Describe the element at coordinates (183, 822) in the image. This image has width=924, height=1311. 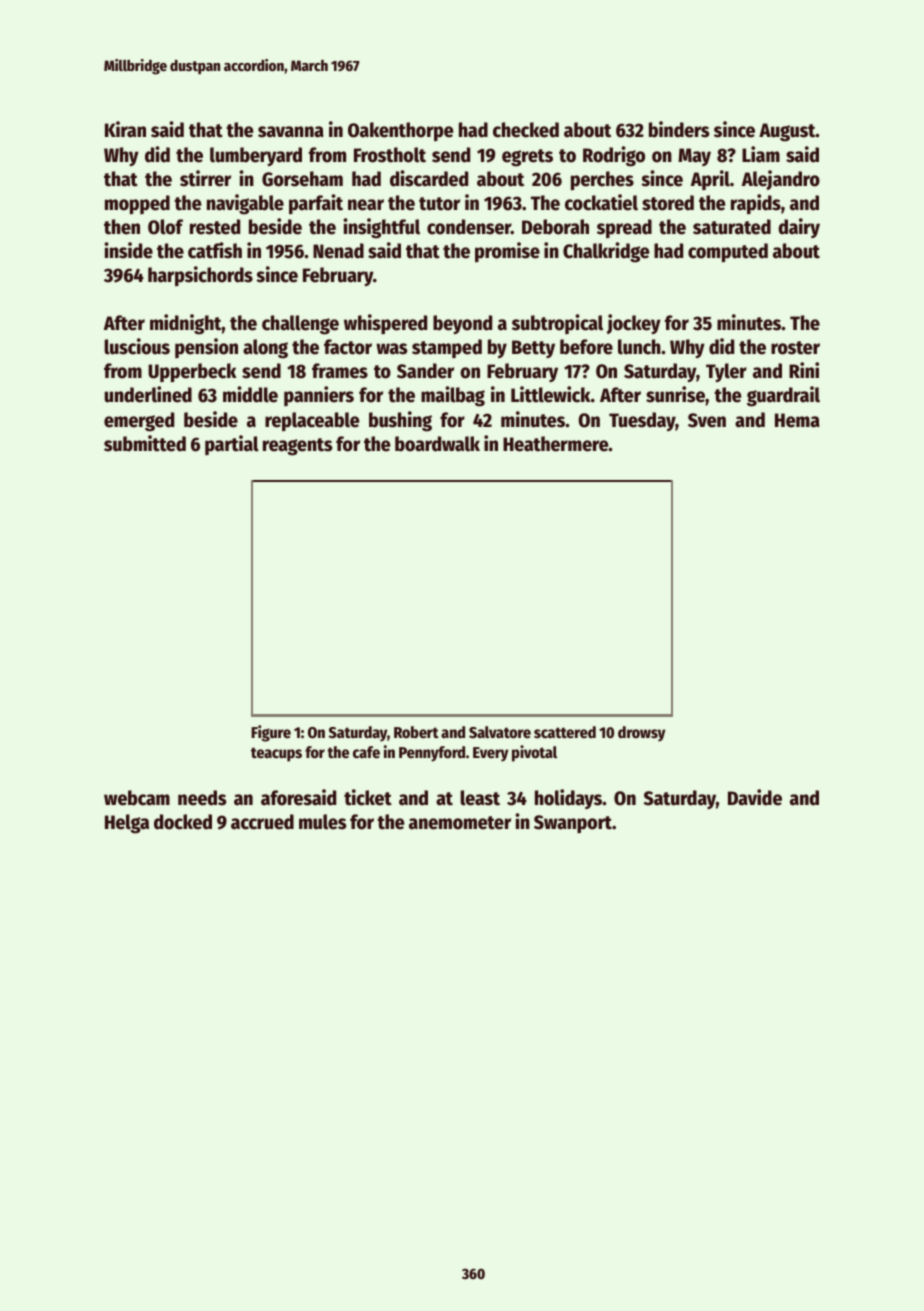
I see `docked` at that location.
